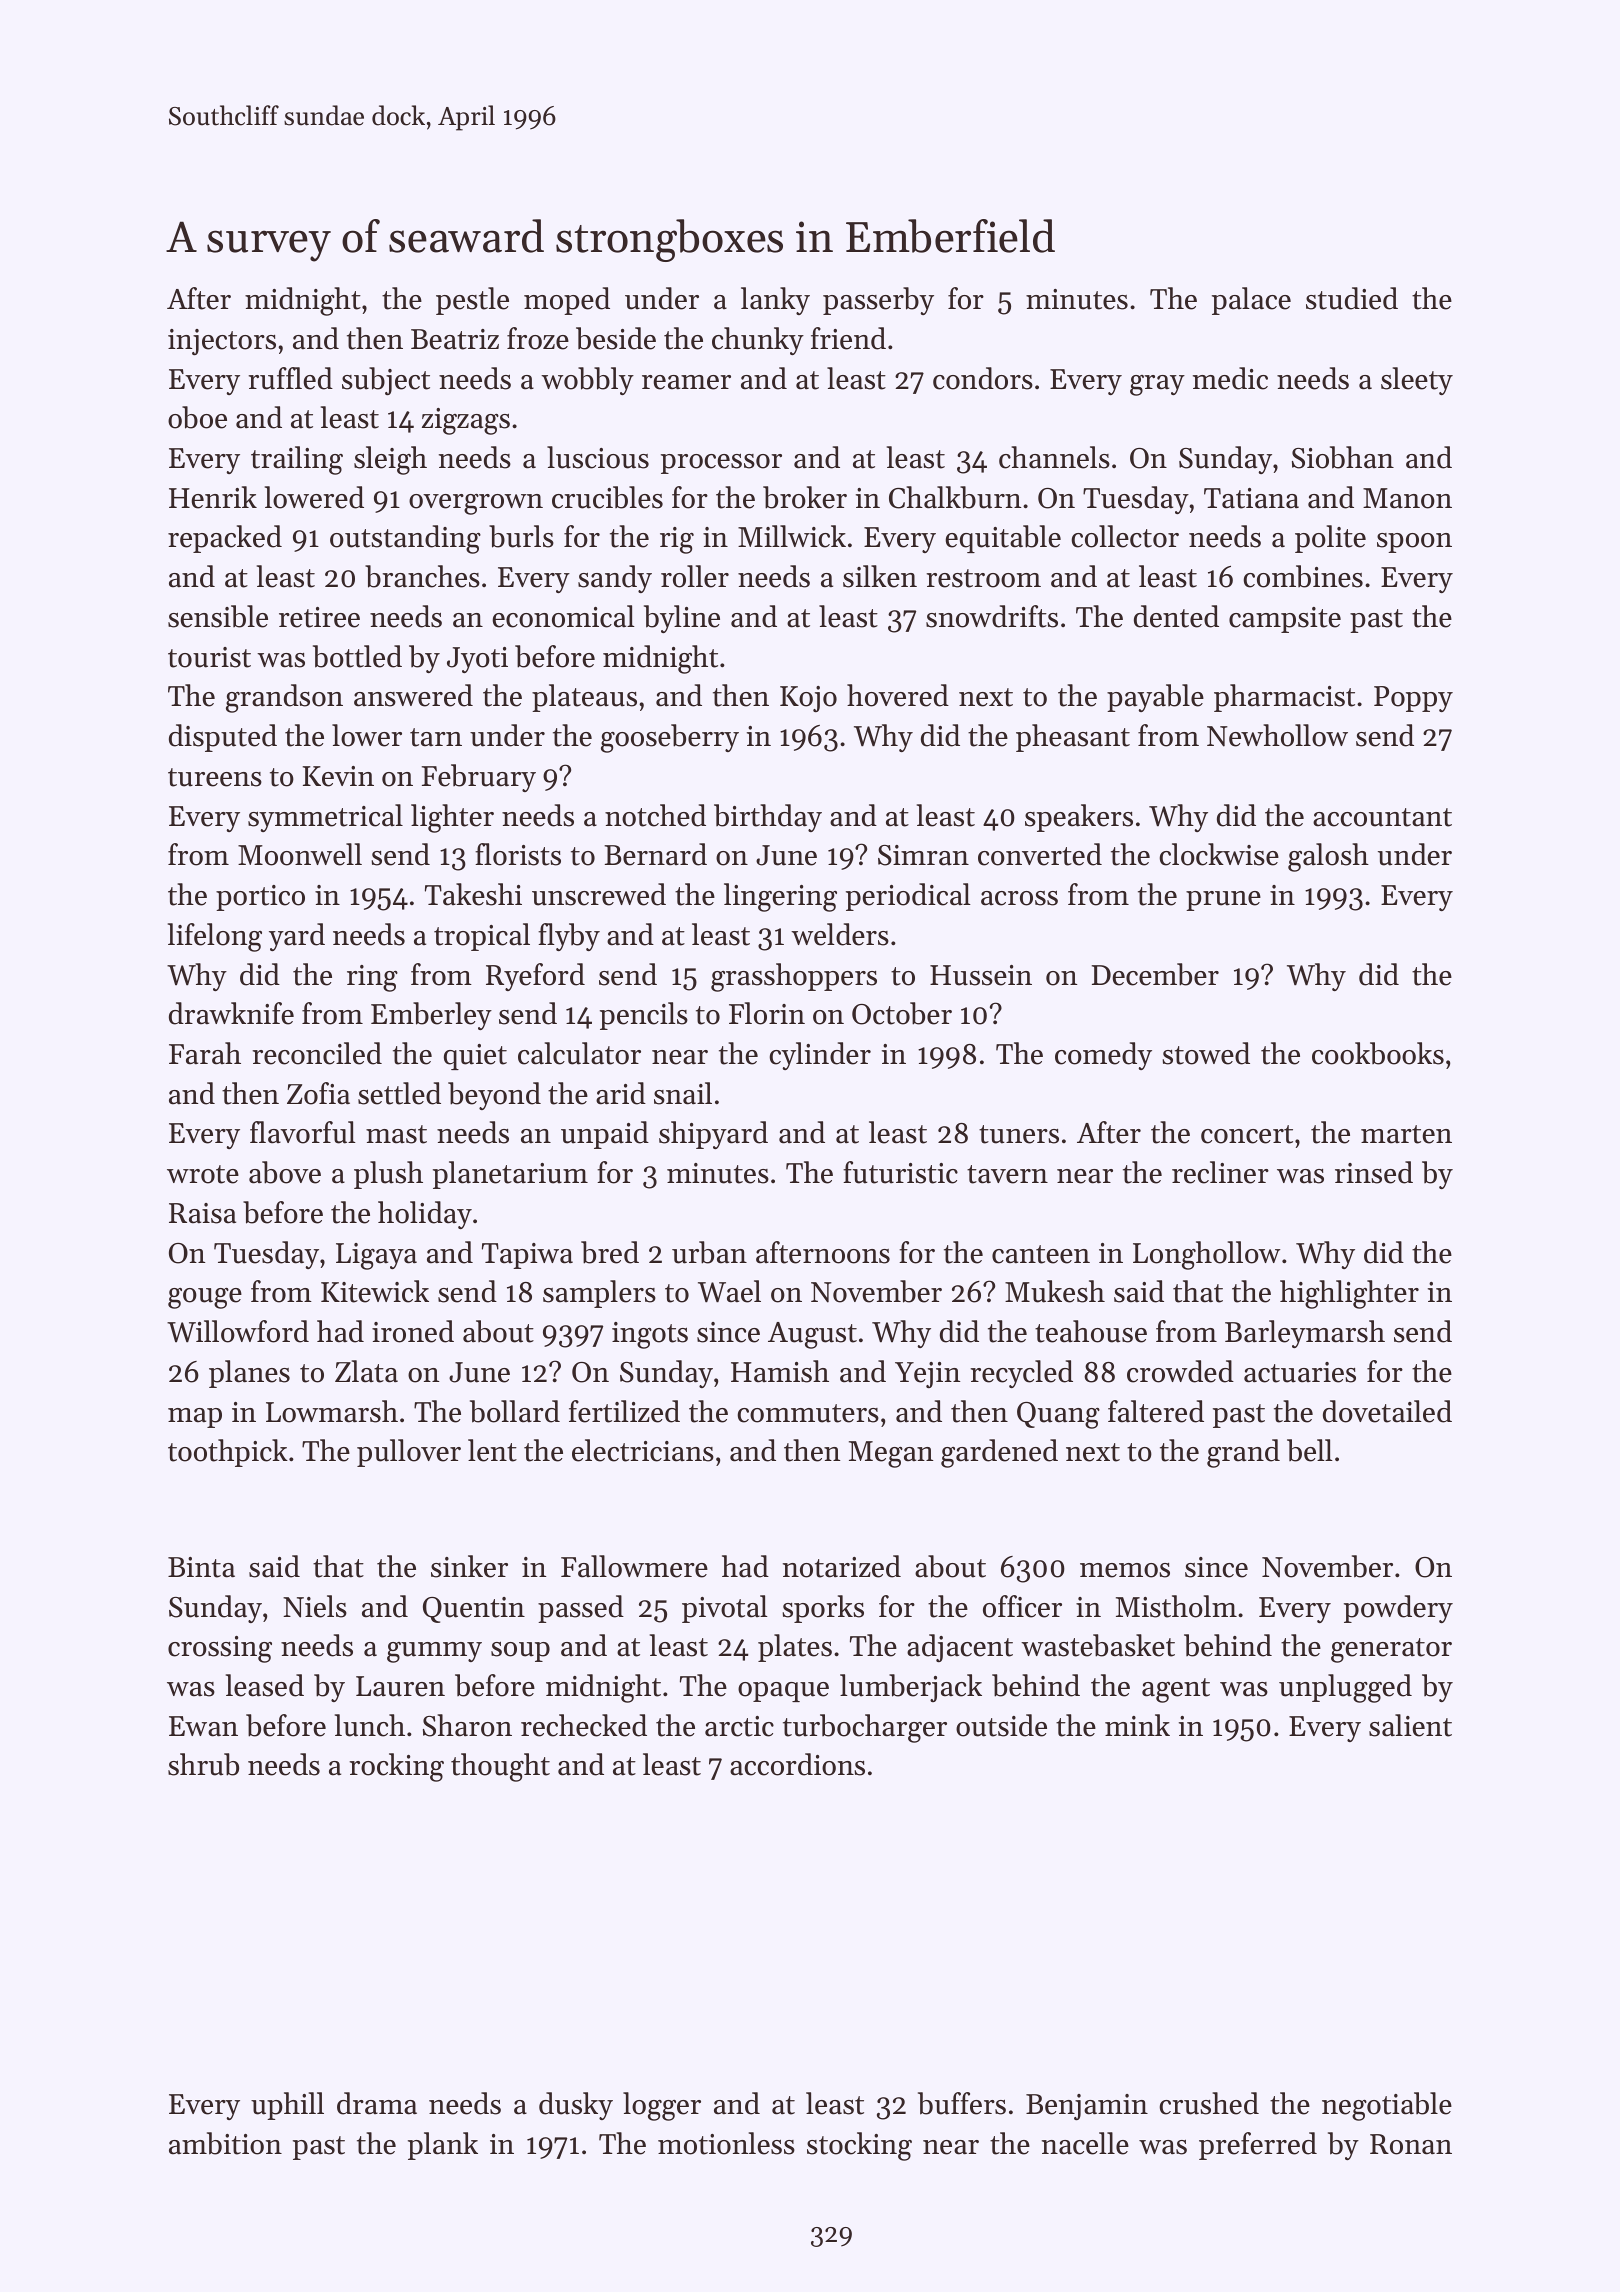  I want to click on Farah, so click(205, 1053).
